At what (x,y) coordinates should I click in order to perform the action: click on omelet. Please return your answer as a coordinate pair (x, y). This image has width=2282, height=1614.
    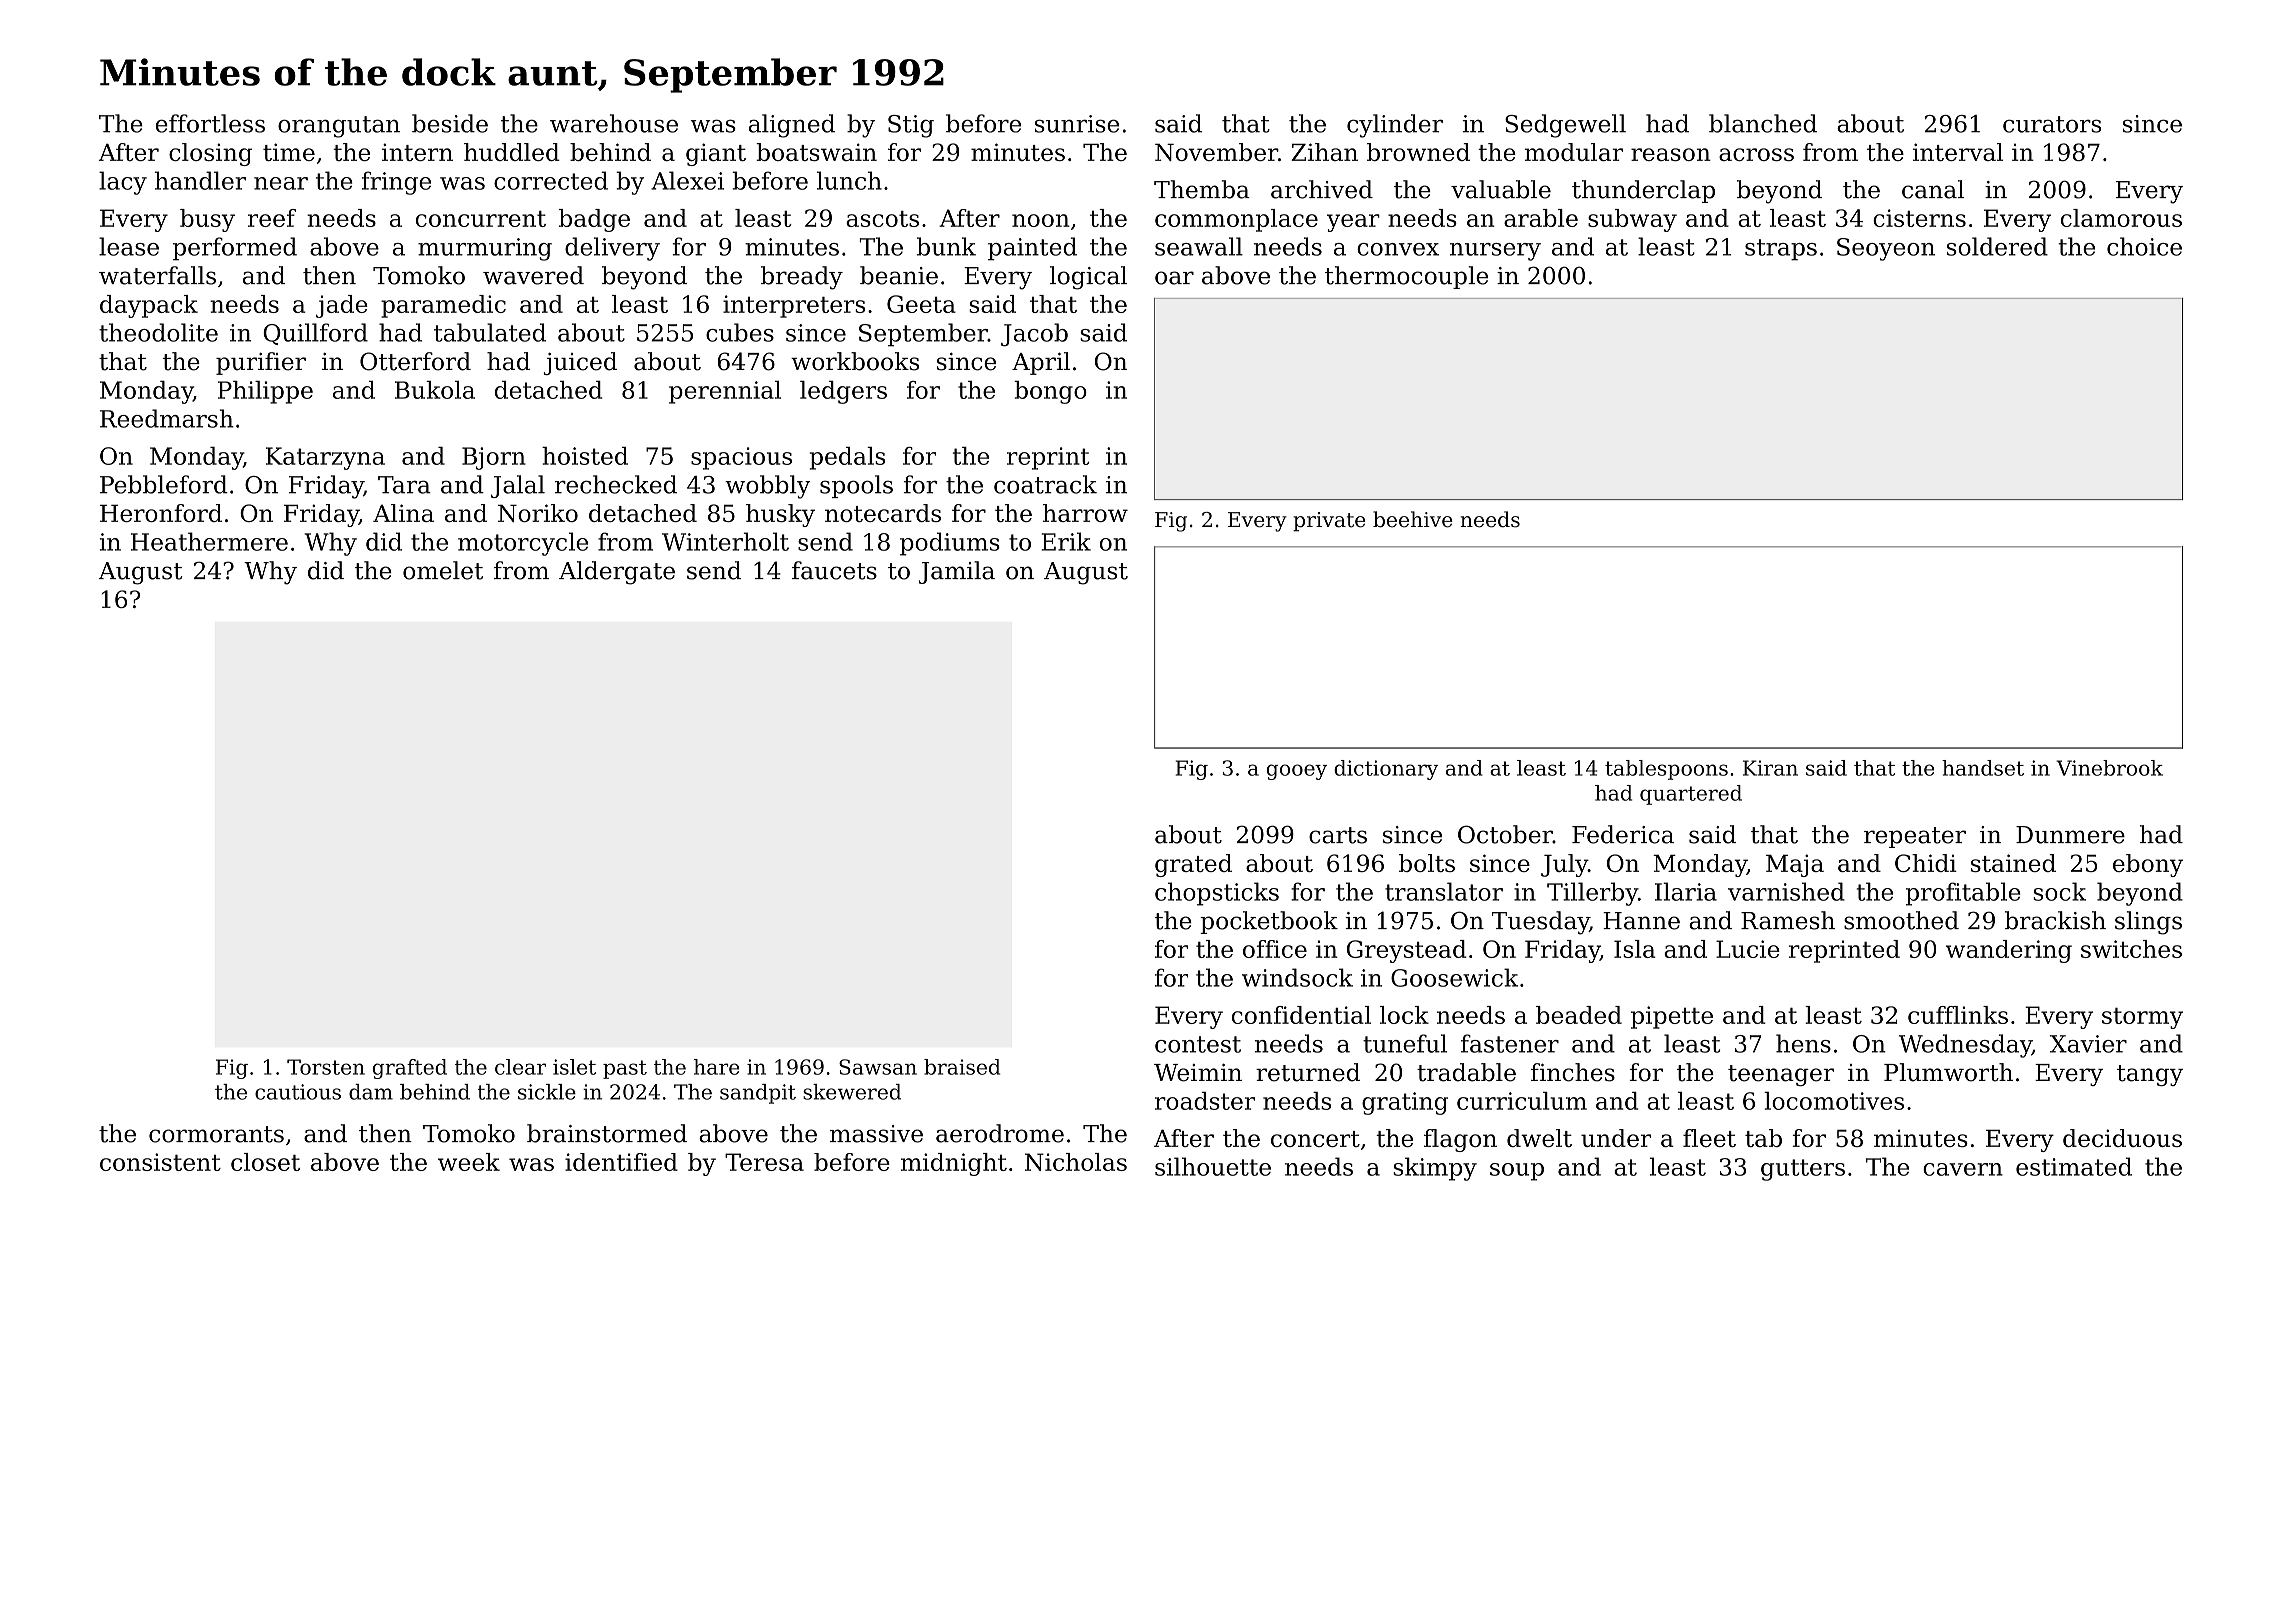
    Looking at the image, I should click on (443, 570).
